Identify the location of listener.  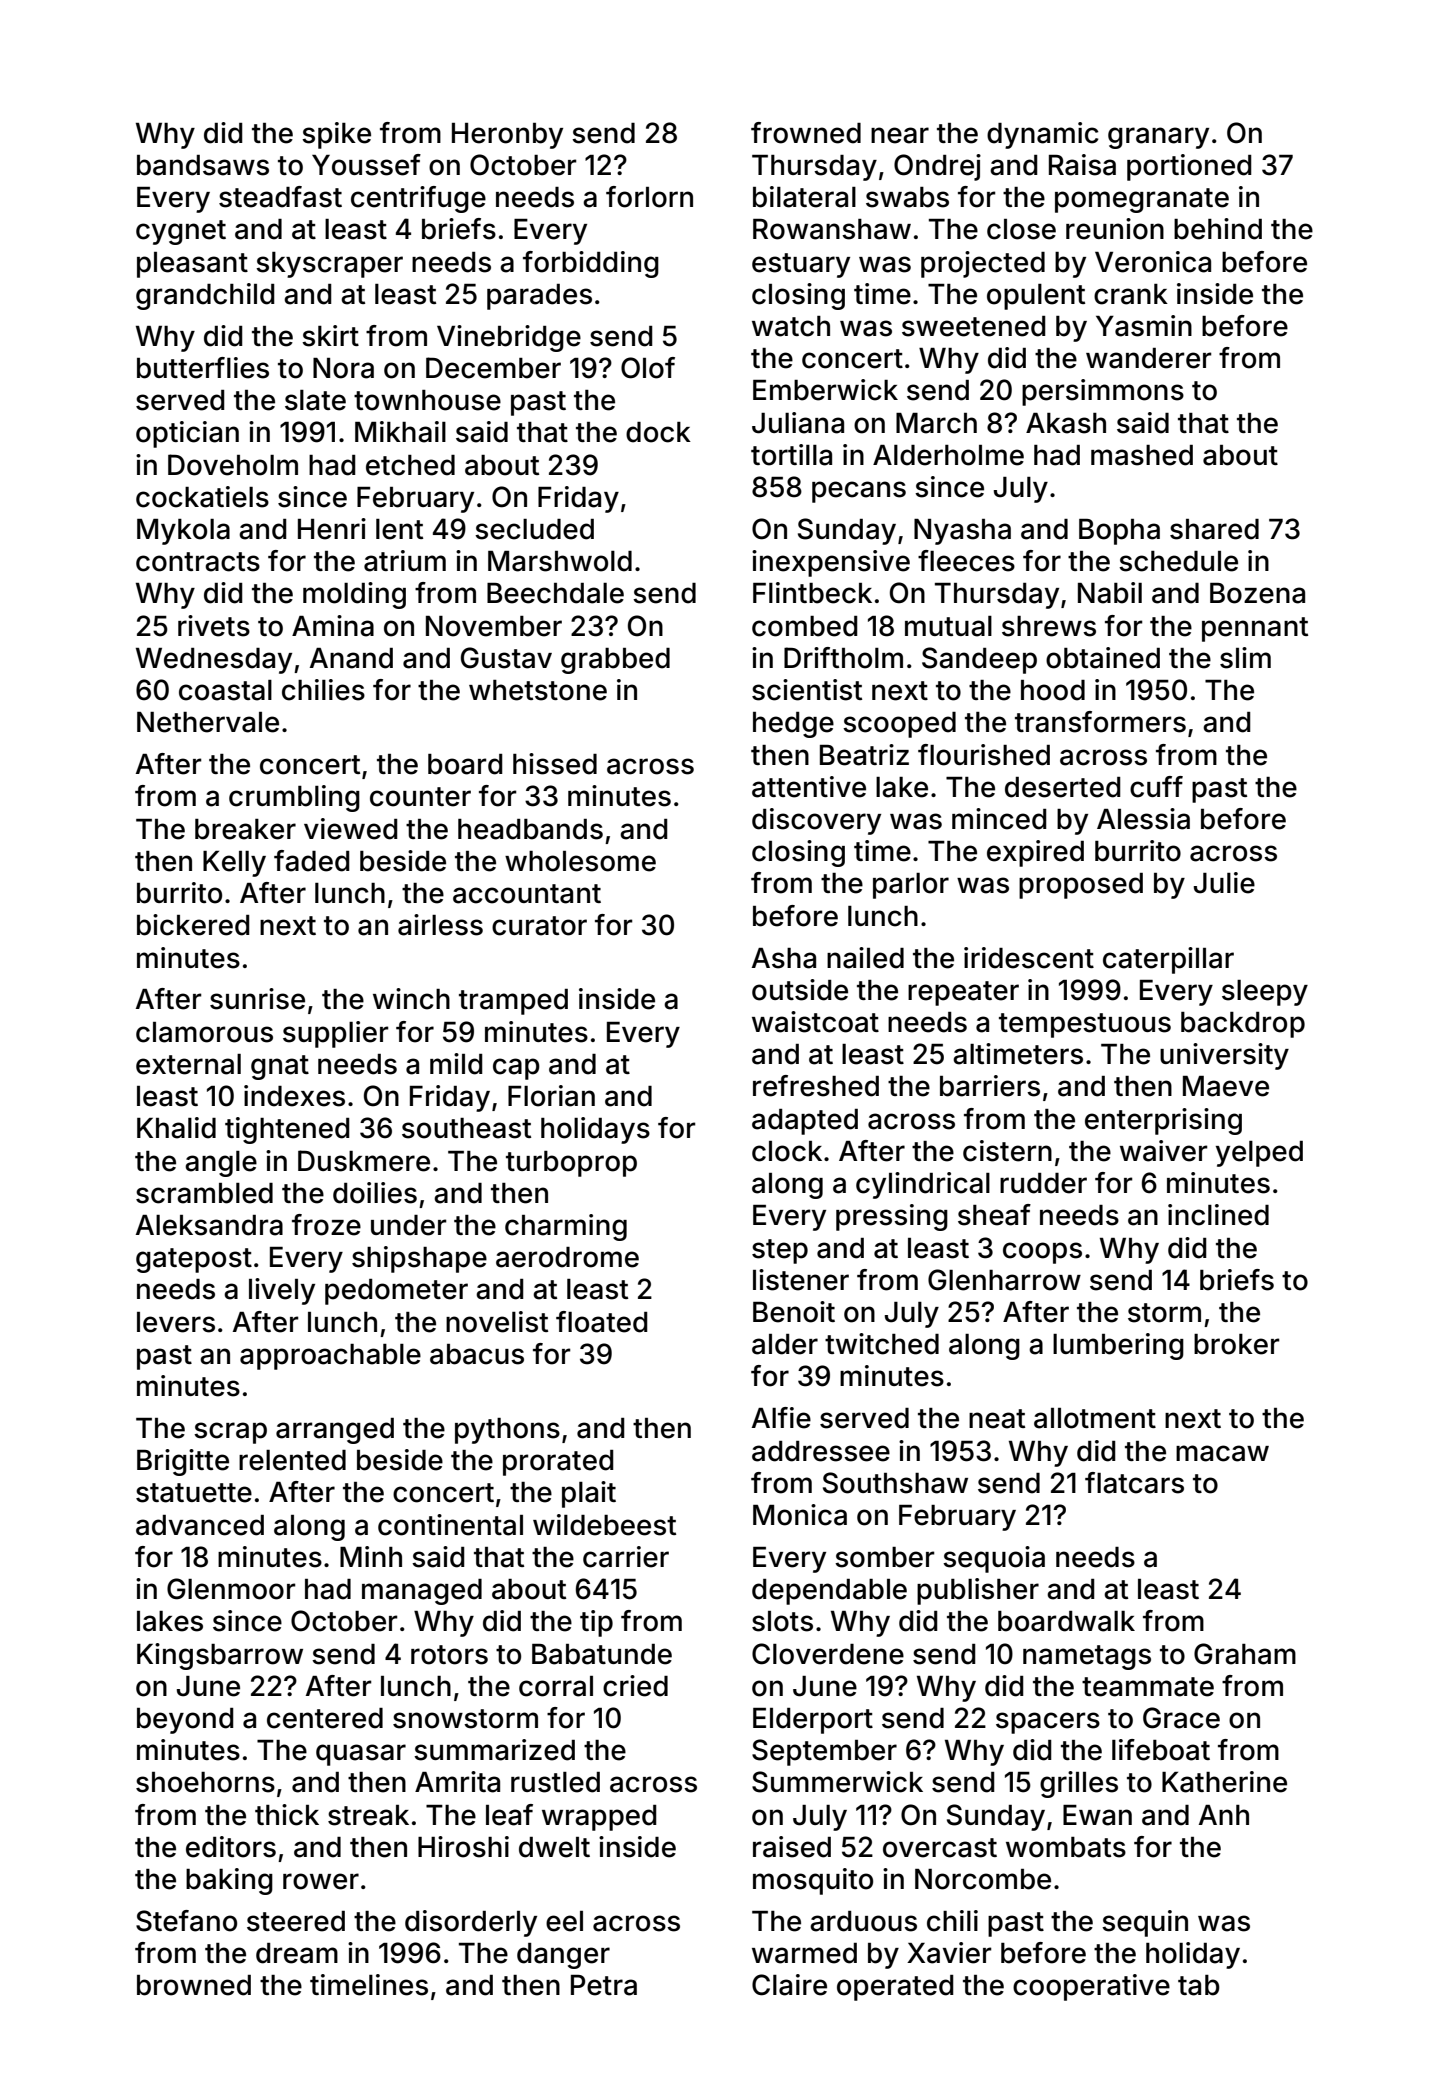
(801, 1280).
